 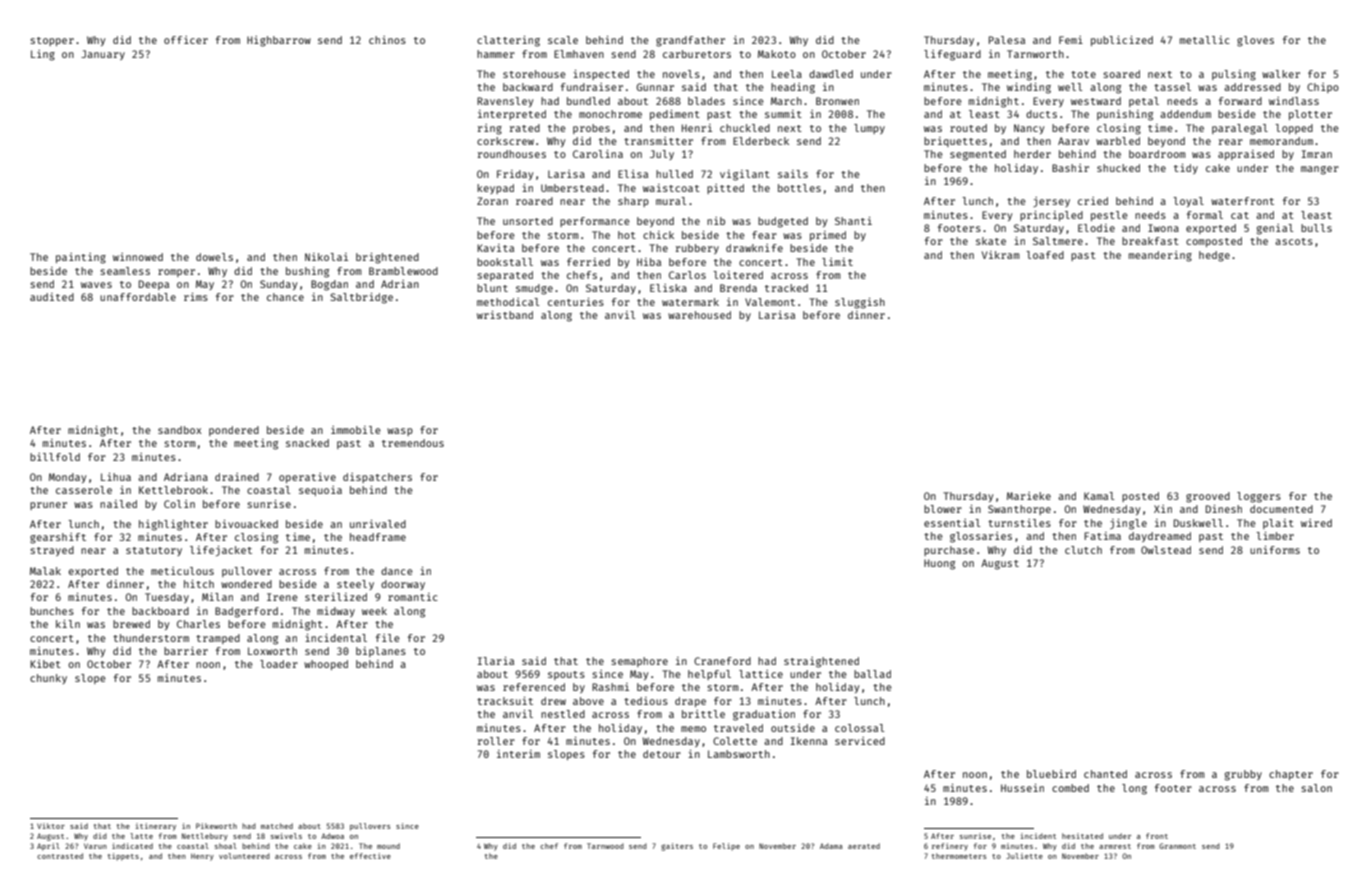 I want to click on officer, so click(x=186, y=40).
